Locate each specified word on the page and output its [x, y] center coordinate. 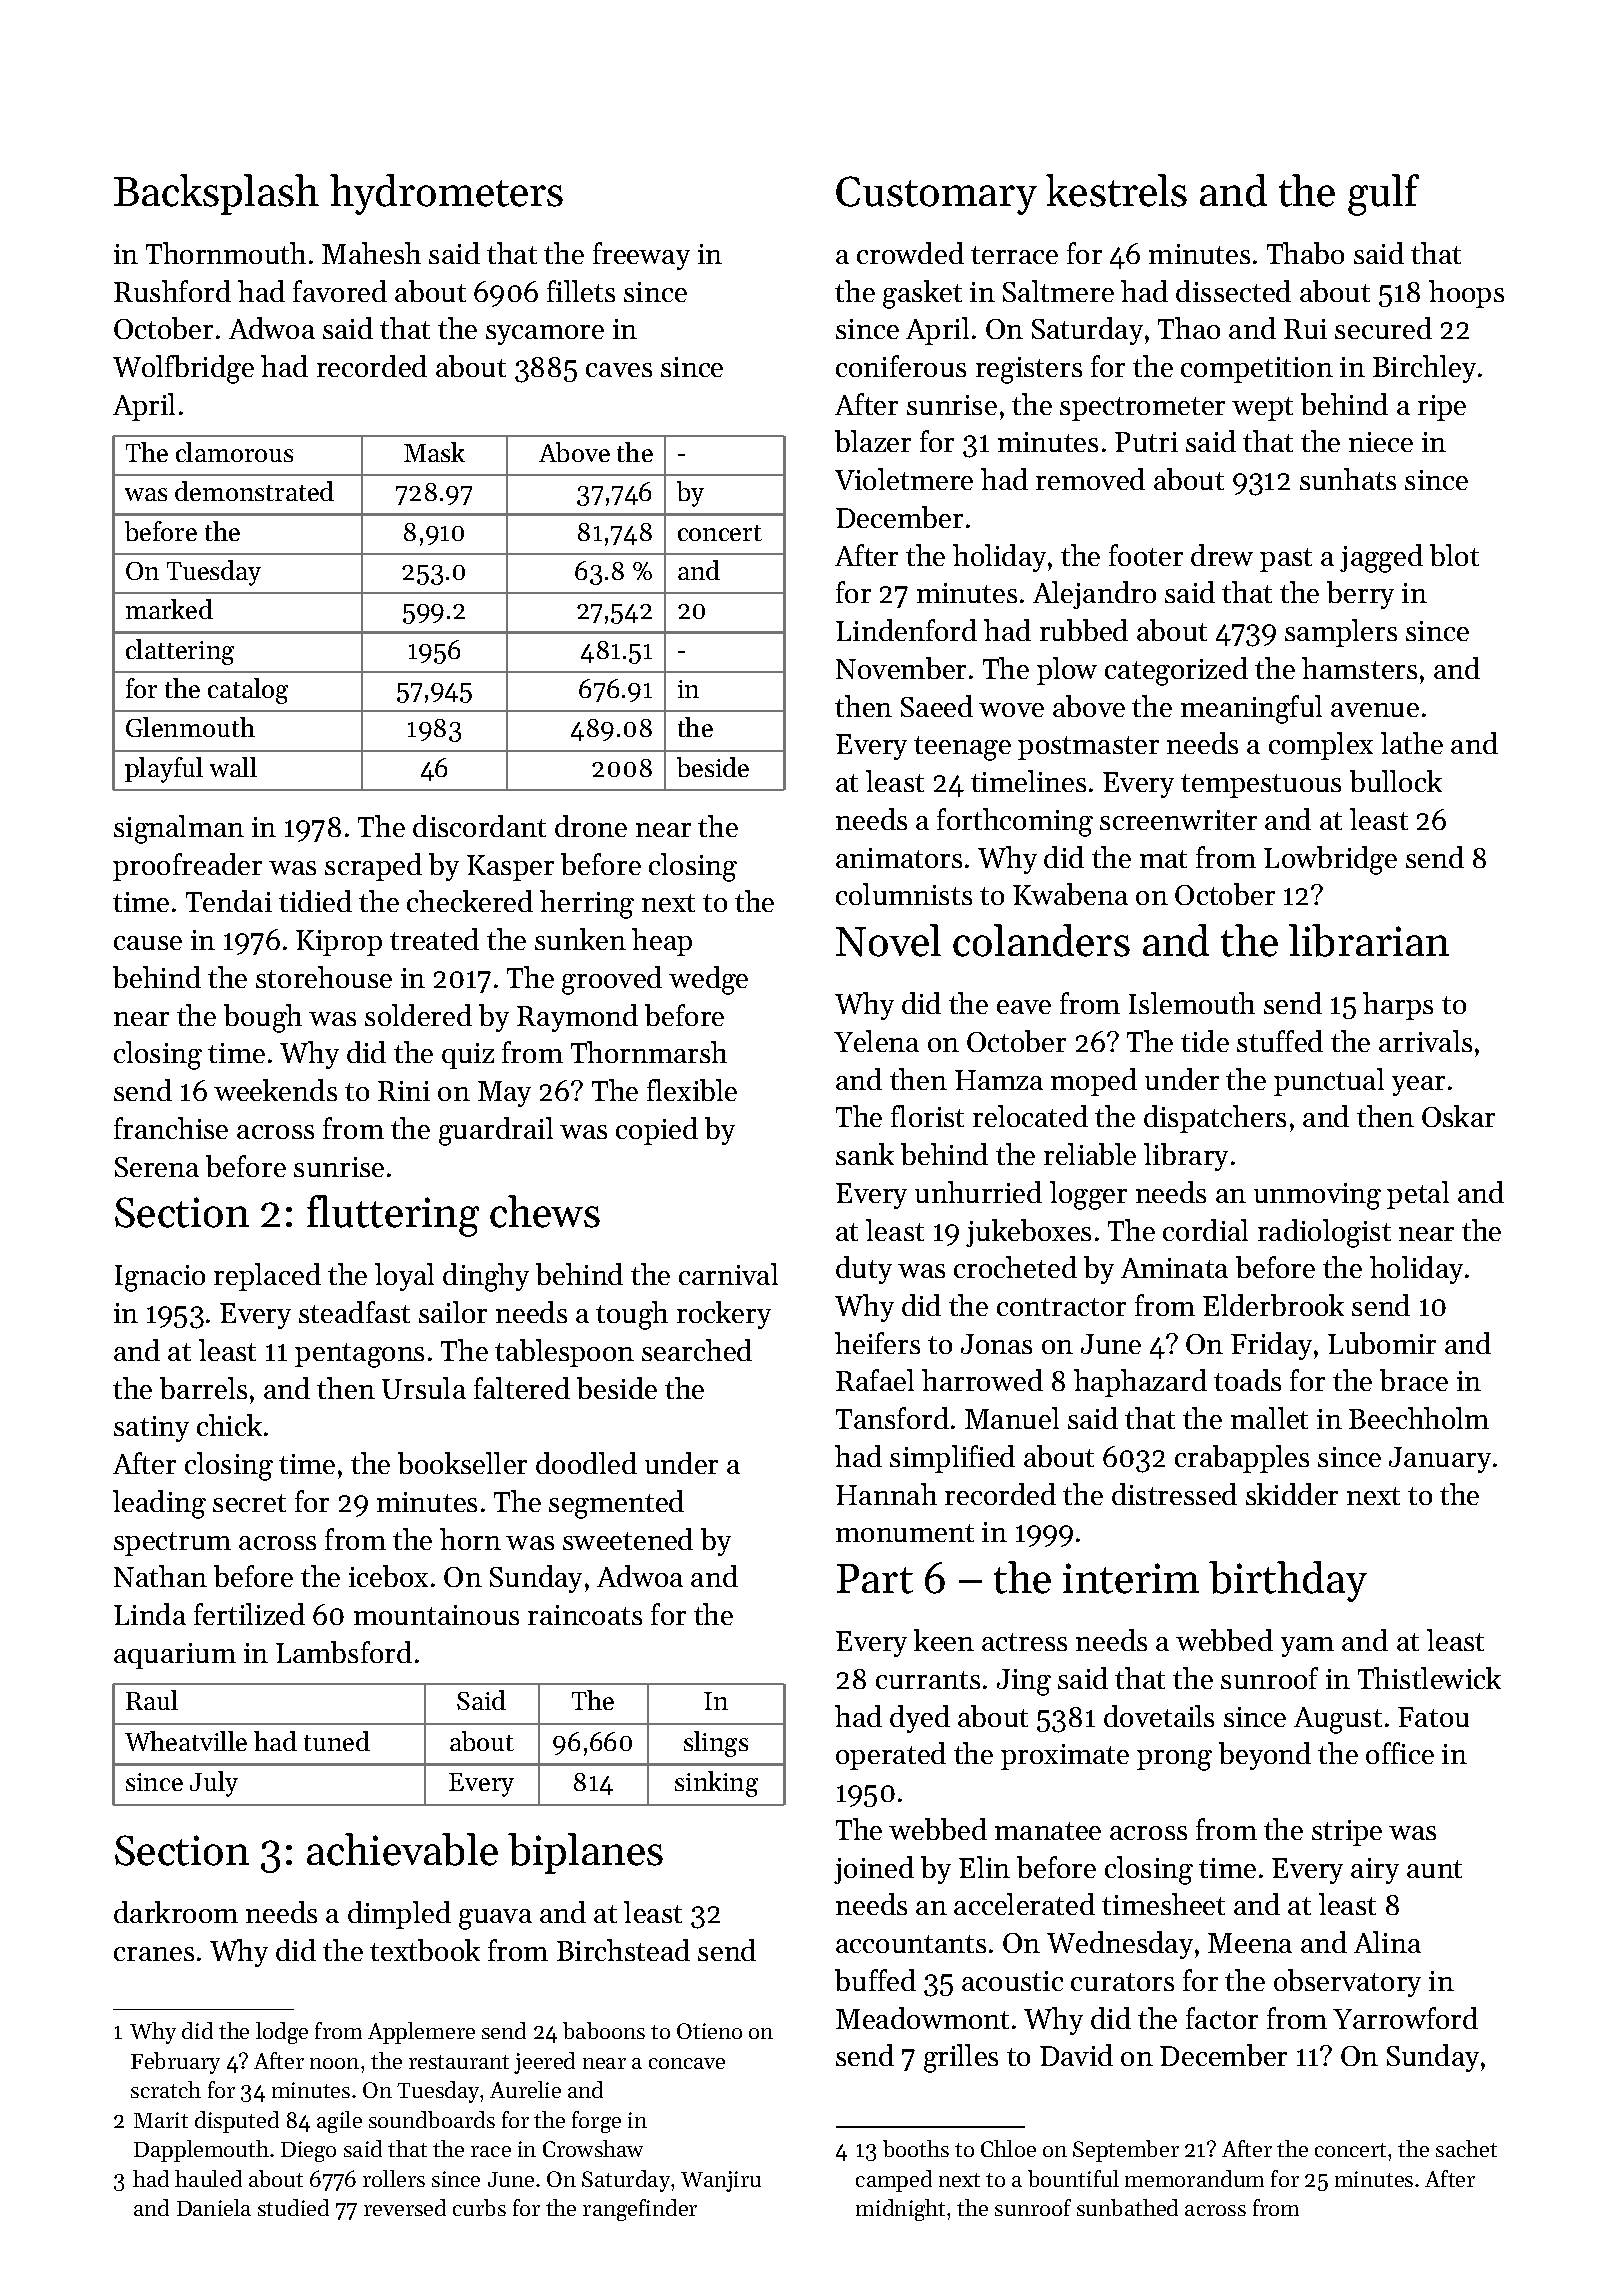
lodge [282, 2033]
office [1400, 1753]
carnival [728, 1274]
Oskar [1458, 1116]
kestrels [1116, 190]
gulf [1383, 195]
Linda [150, 1614]
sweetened [628, 1539]
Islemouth [1192, 1003]
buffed [875, 1980]
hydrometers [446, 194]
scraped [373, 867]
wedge [708, 980]
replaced [267, 1277]
